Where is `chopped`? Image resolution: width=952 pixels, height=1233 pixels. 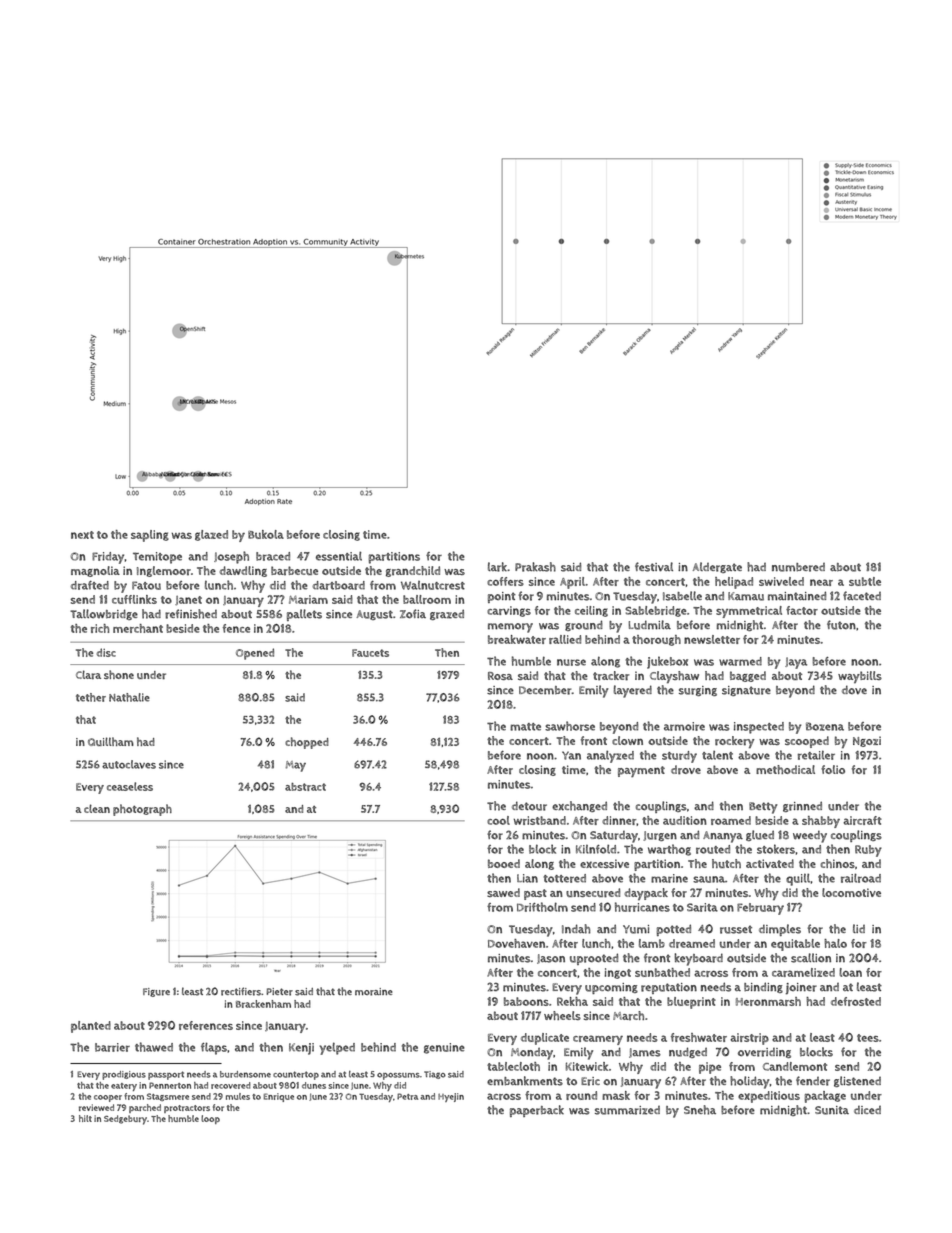 chopped is located at coordinates (307, 743).
